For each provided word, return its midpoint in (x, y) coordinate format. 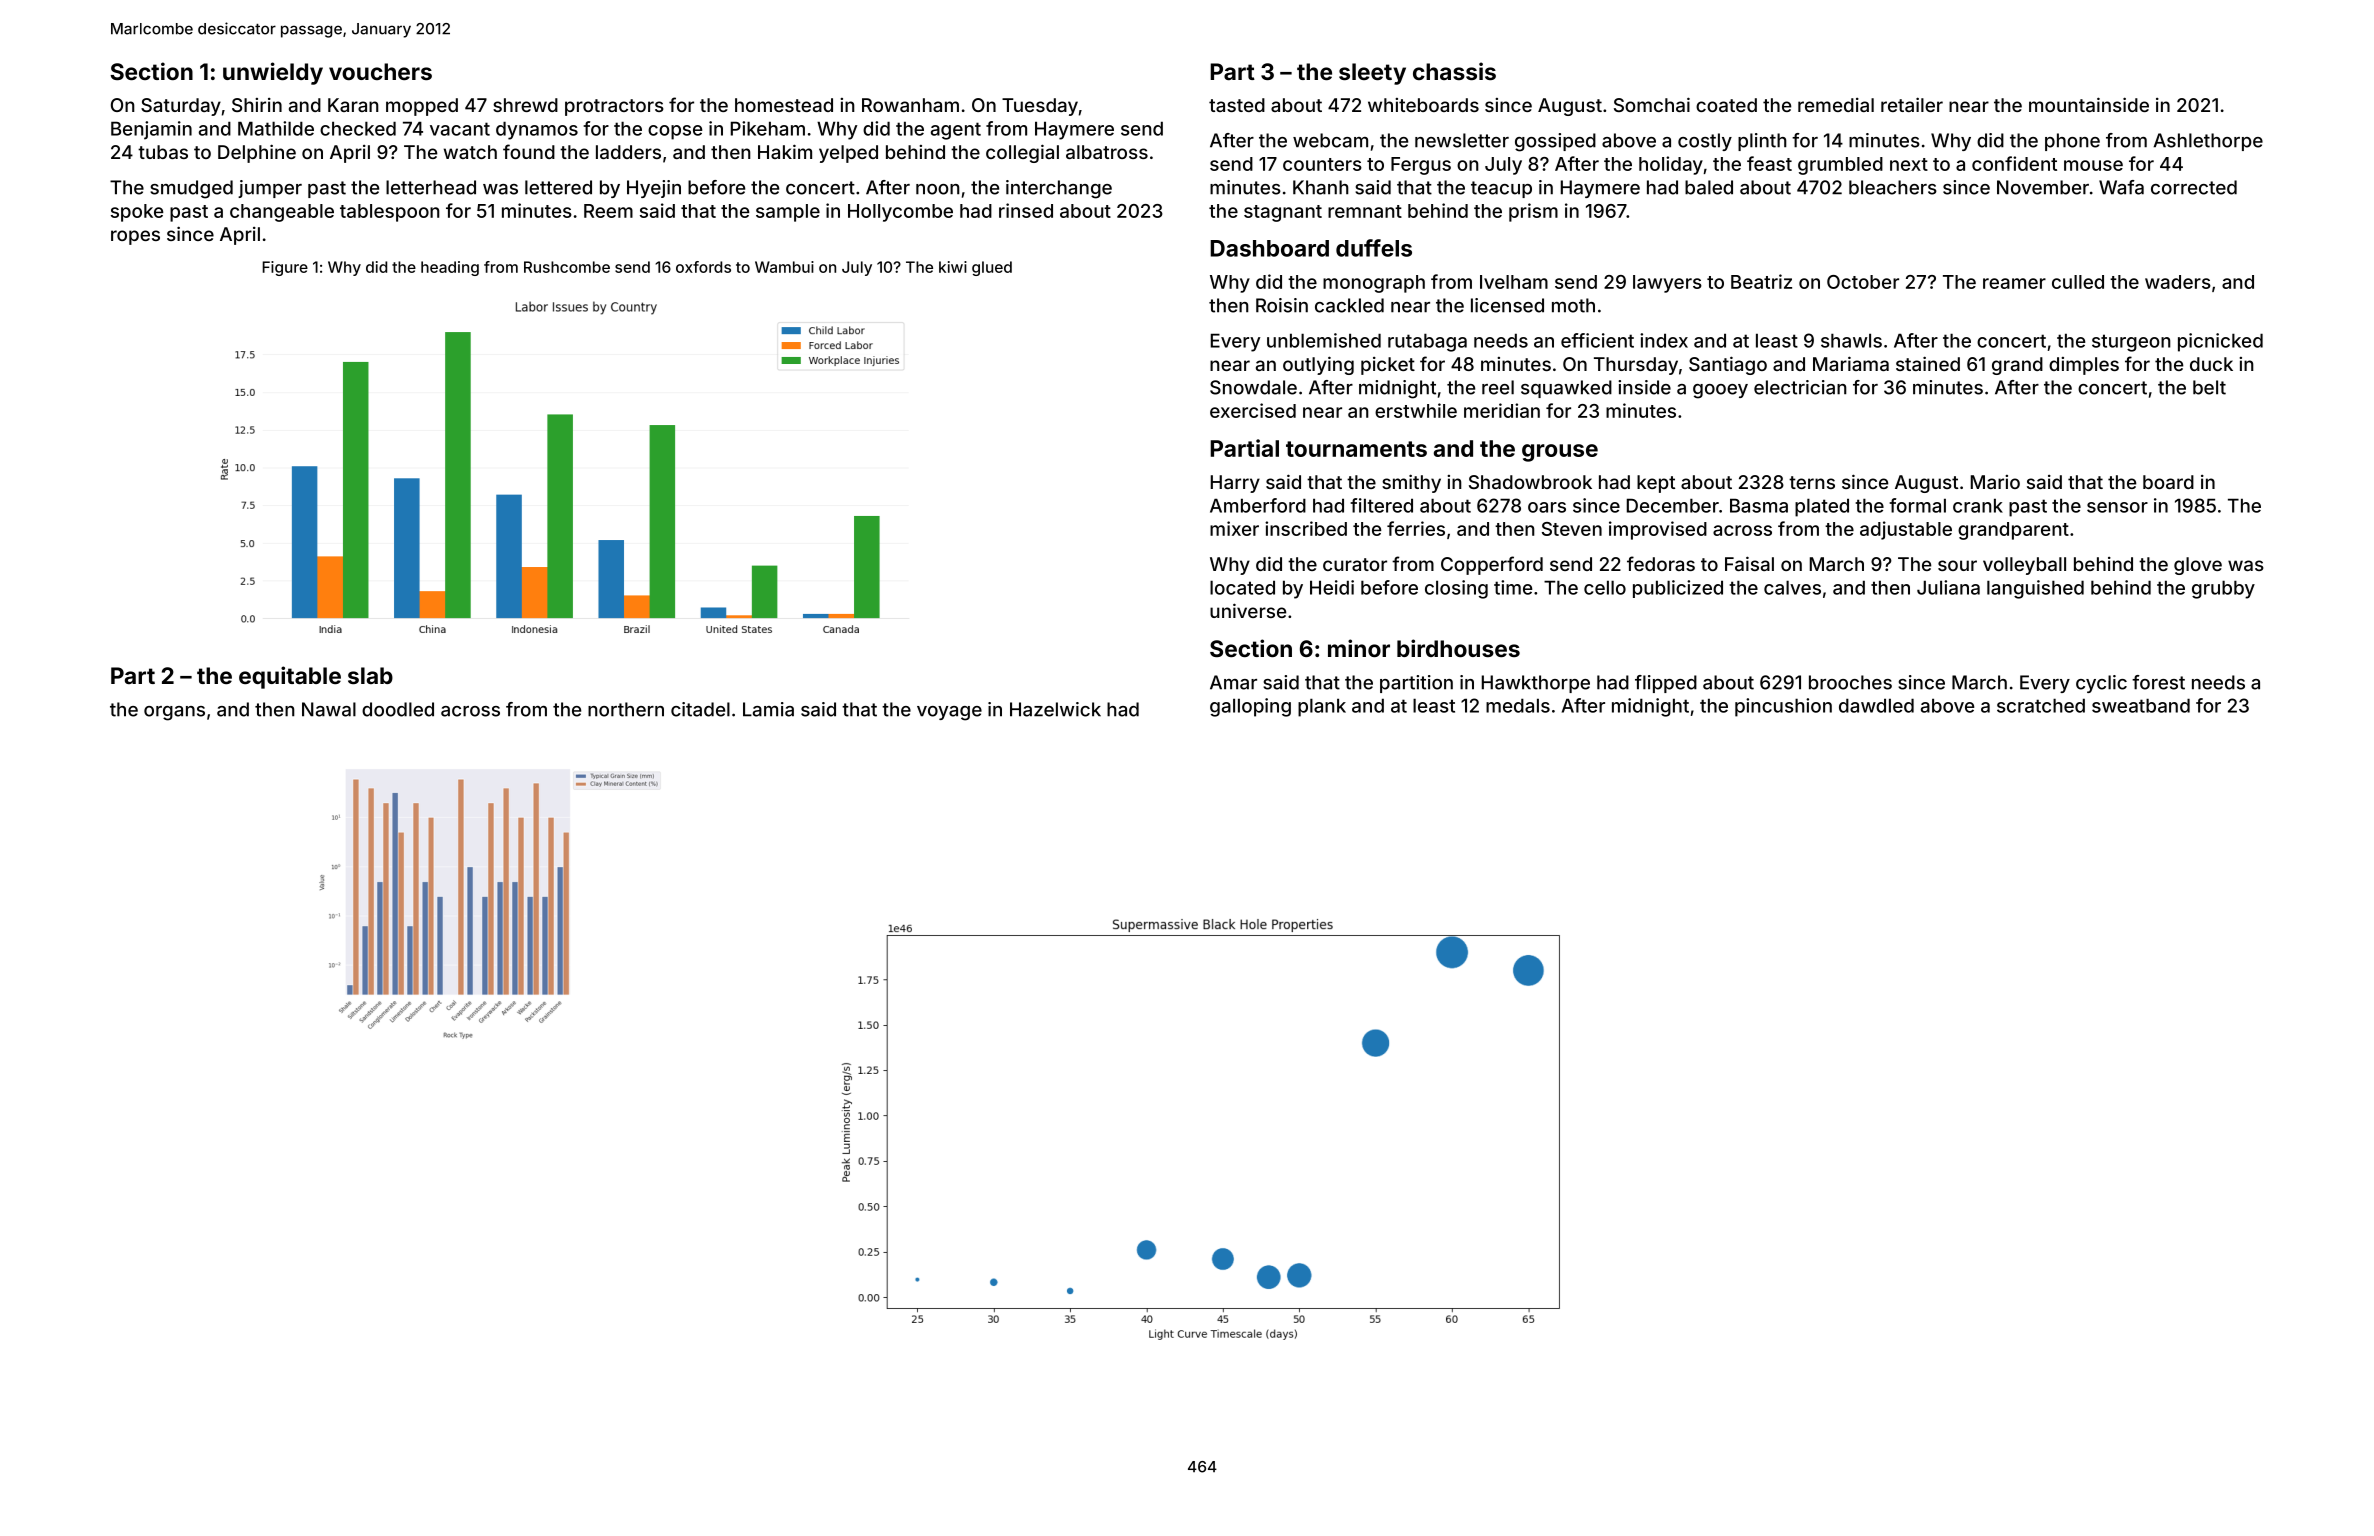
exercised (1253, 410)
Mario (1995, 482)
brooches (1850, 682)
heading (450, 268)
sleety (1372, 74)
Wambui (784, 267)
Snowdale (1253, 387)
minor (1359, 648)
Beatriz (1761, 281)
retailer (1912, 104)
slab (370, 675)
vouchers (380, 71)
